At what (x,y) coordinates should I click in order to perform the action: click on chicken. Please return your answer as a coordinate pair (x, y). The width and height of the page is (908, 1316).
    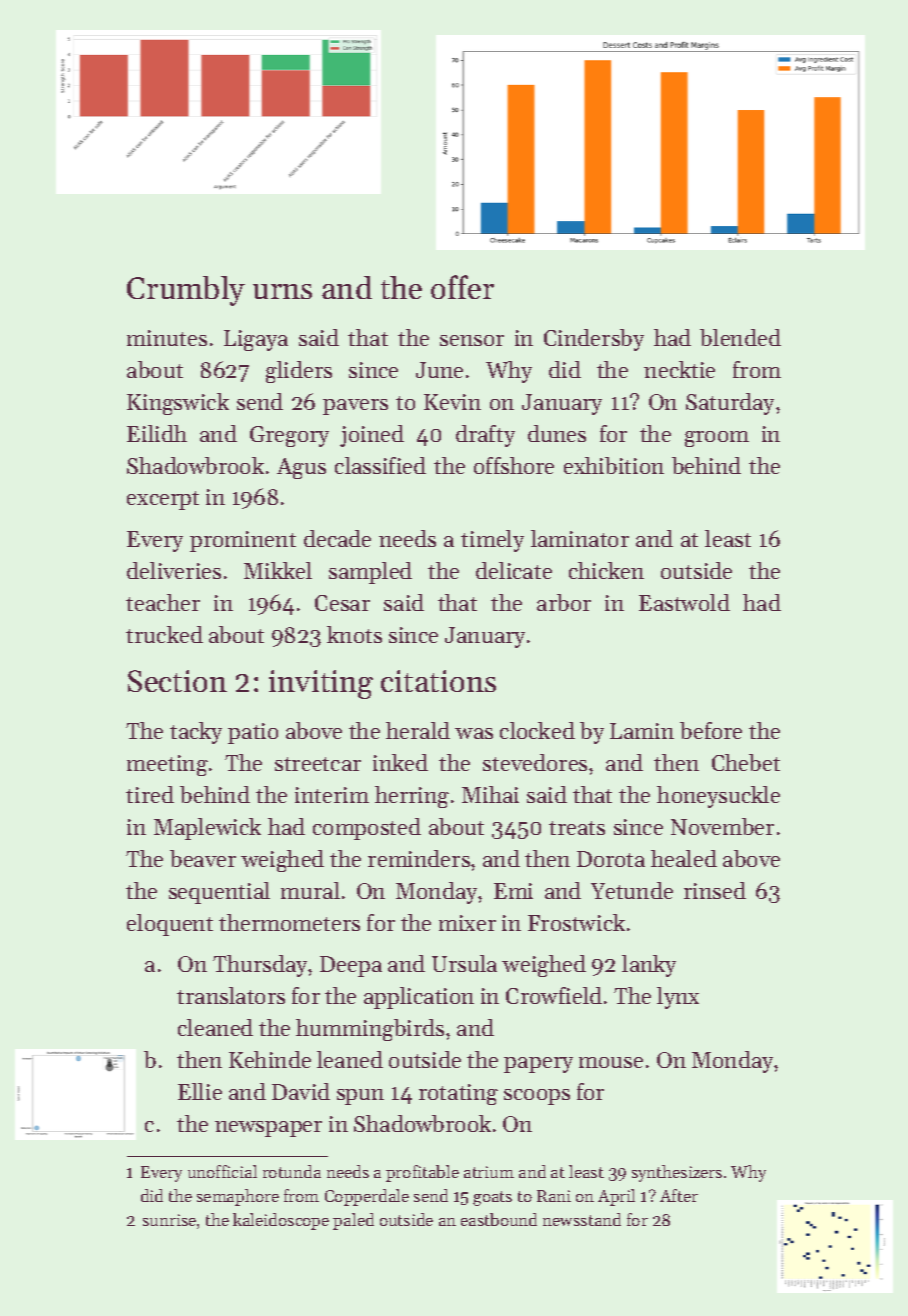
    Looking at the image, I should click on (606, 570).
